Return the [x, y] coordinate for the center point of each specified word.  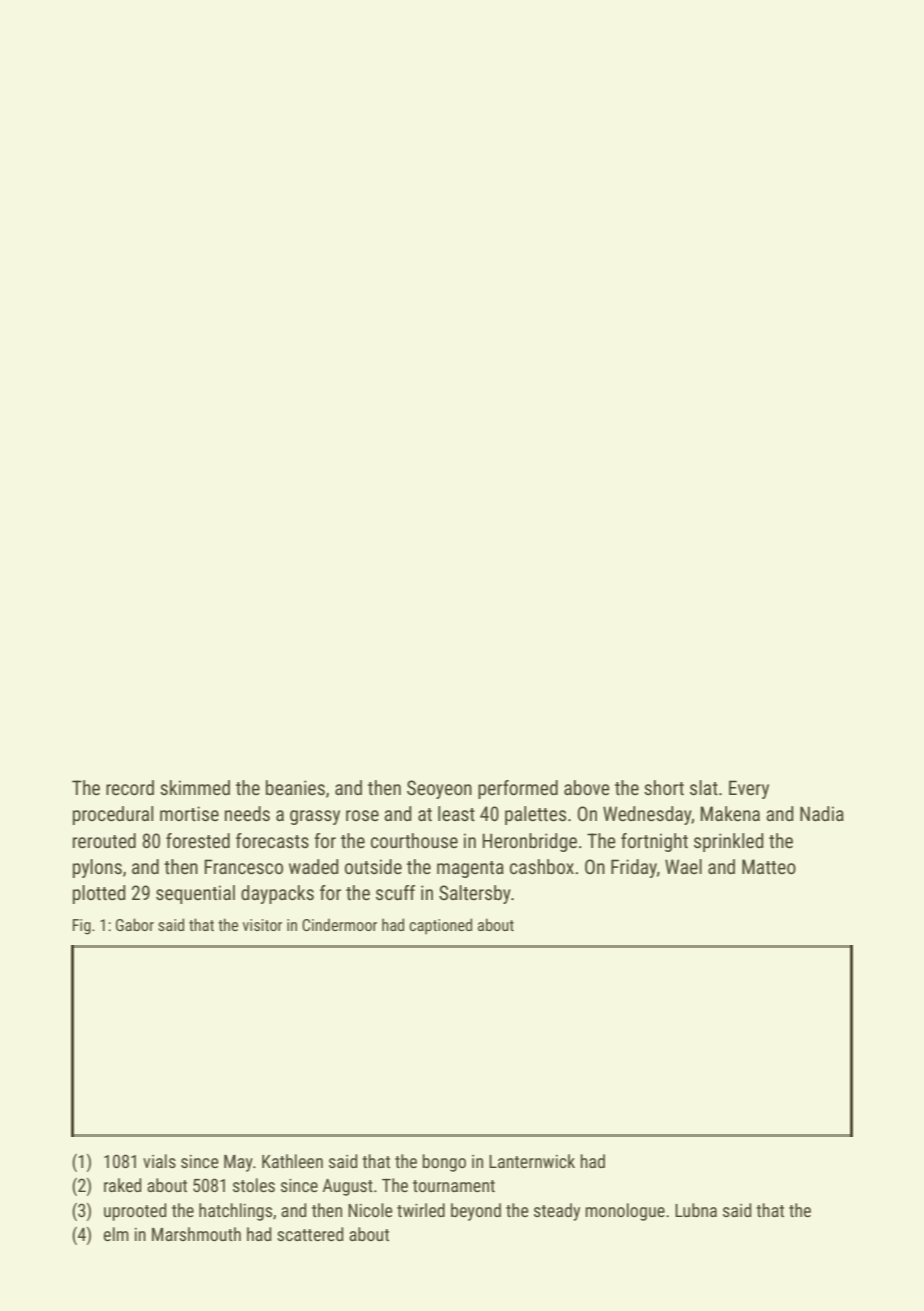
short [664, 787]
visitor [262, 925]
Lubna [696, 1210]
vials [159, 1161]
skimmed [195, 787]
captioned [440, 926]
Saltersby [475, 894]
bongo [444, 1163]
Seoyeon [439, 789]
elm [116, 1234]
